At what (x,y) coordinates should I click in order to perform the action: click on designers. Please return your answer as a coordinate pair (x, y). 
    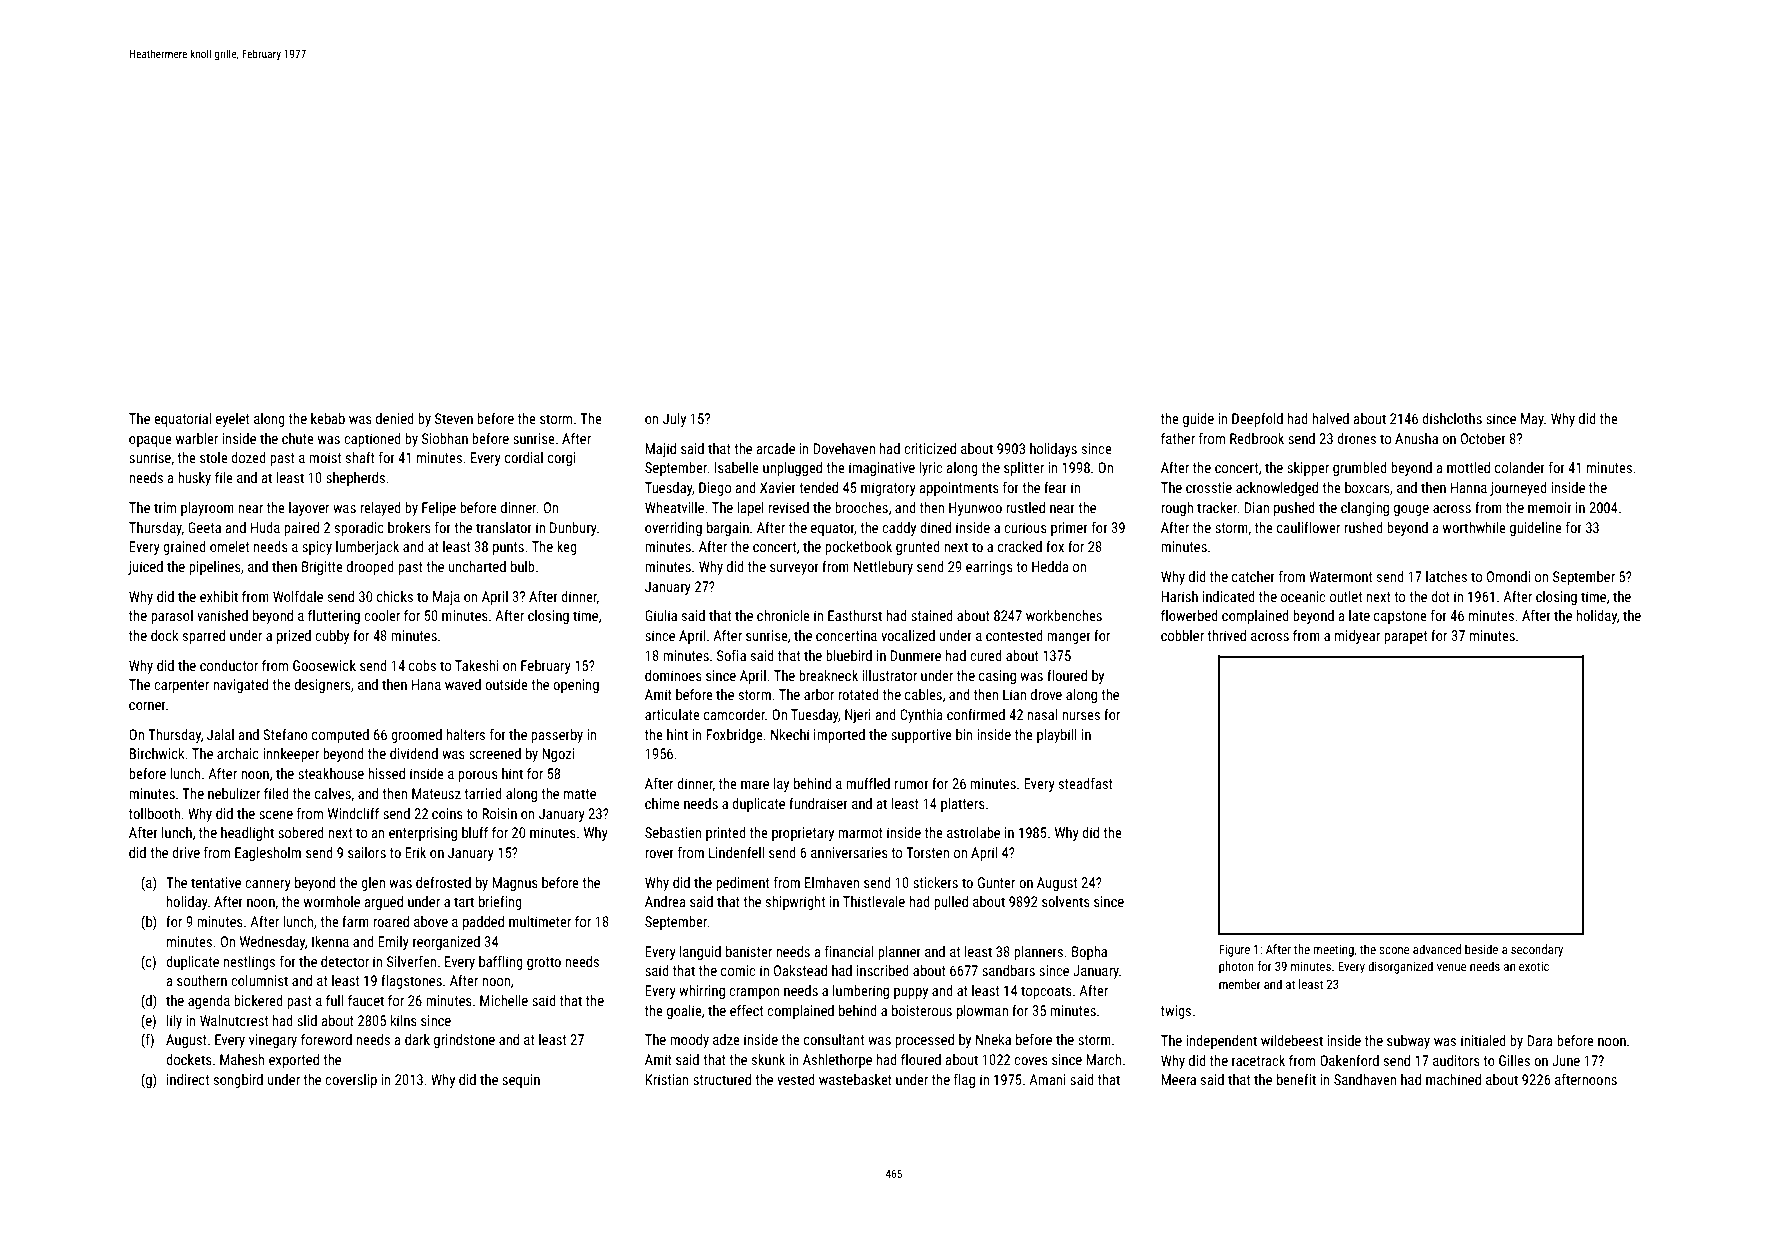
    Looking at the image, I should click on (323, 686).
